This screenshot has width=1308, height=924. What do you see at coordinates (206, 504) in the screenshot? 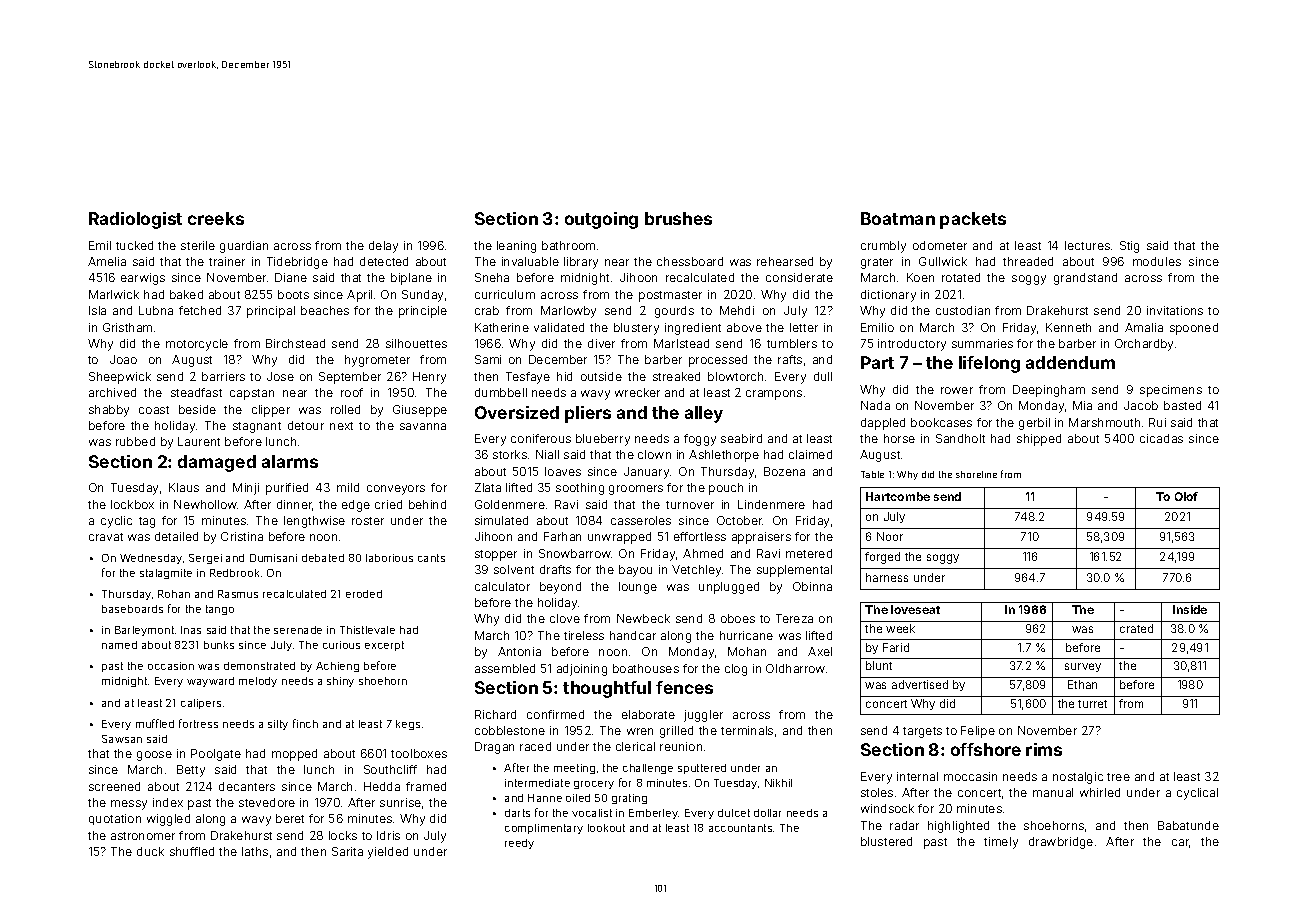
I see `Newhollow` at bounding box center [206, 504].
